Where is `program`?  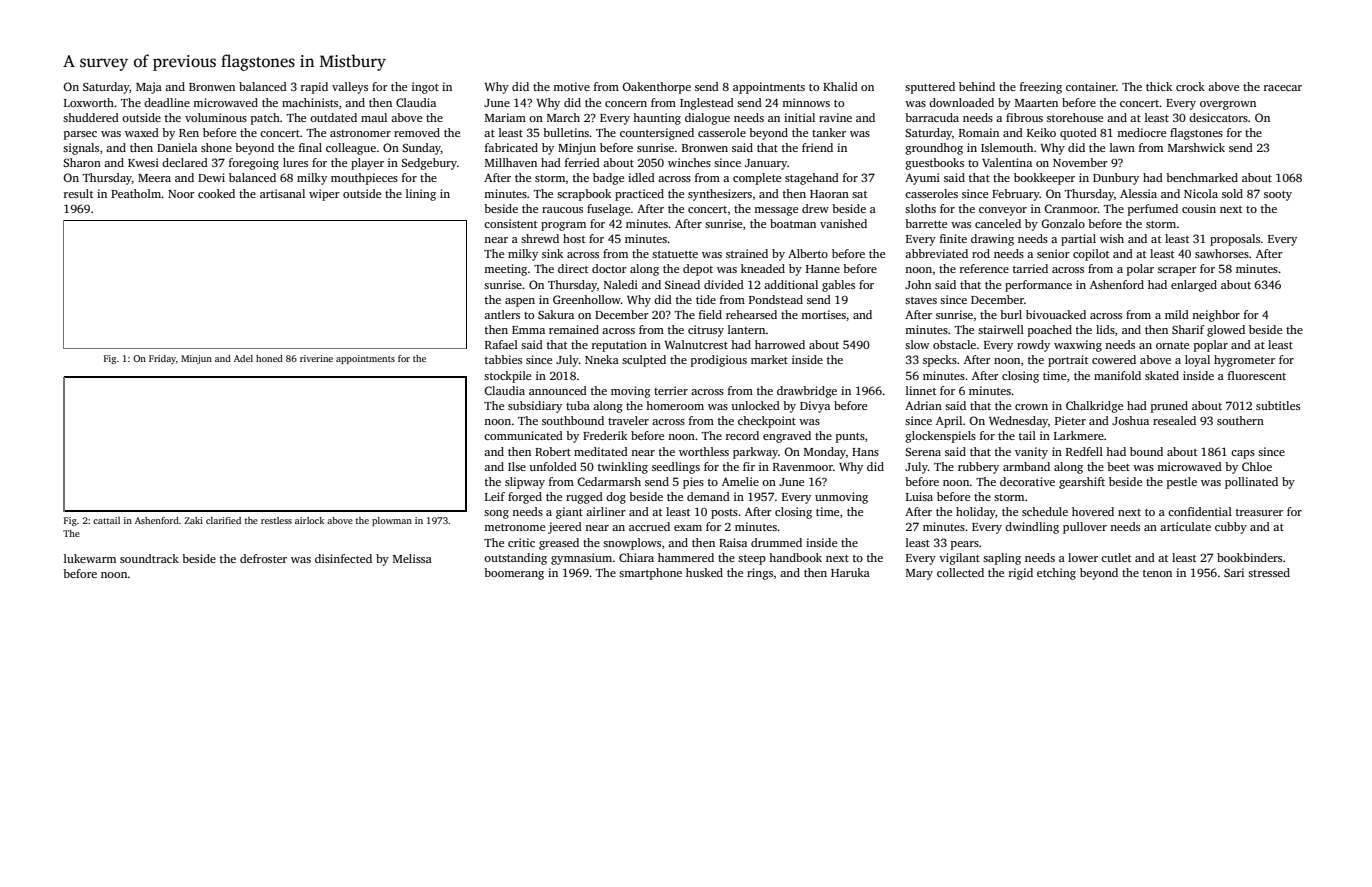
program is located at coordinates (563, 226).
